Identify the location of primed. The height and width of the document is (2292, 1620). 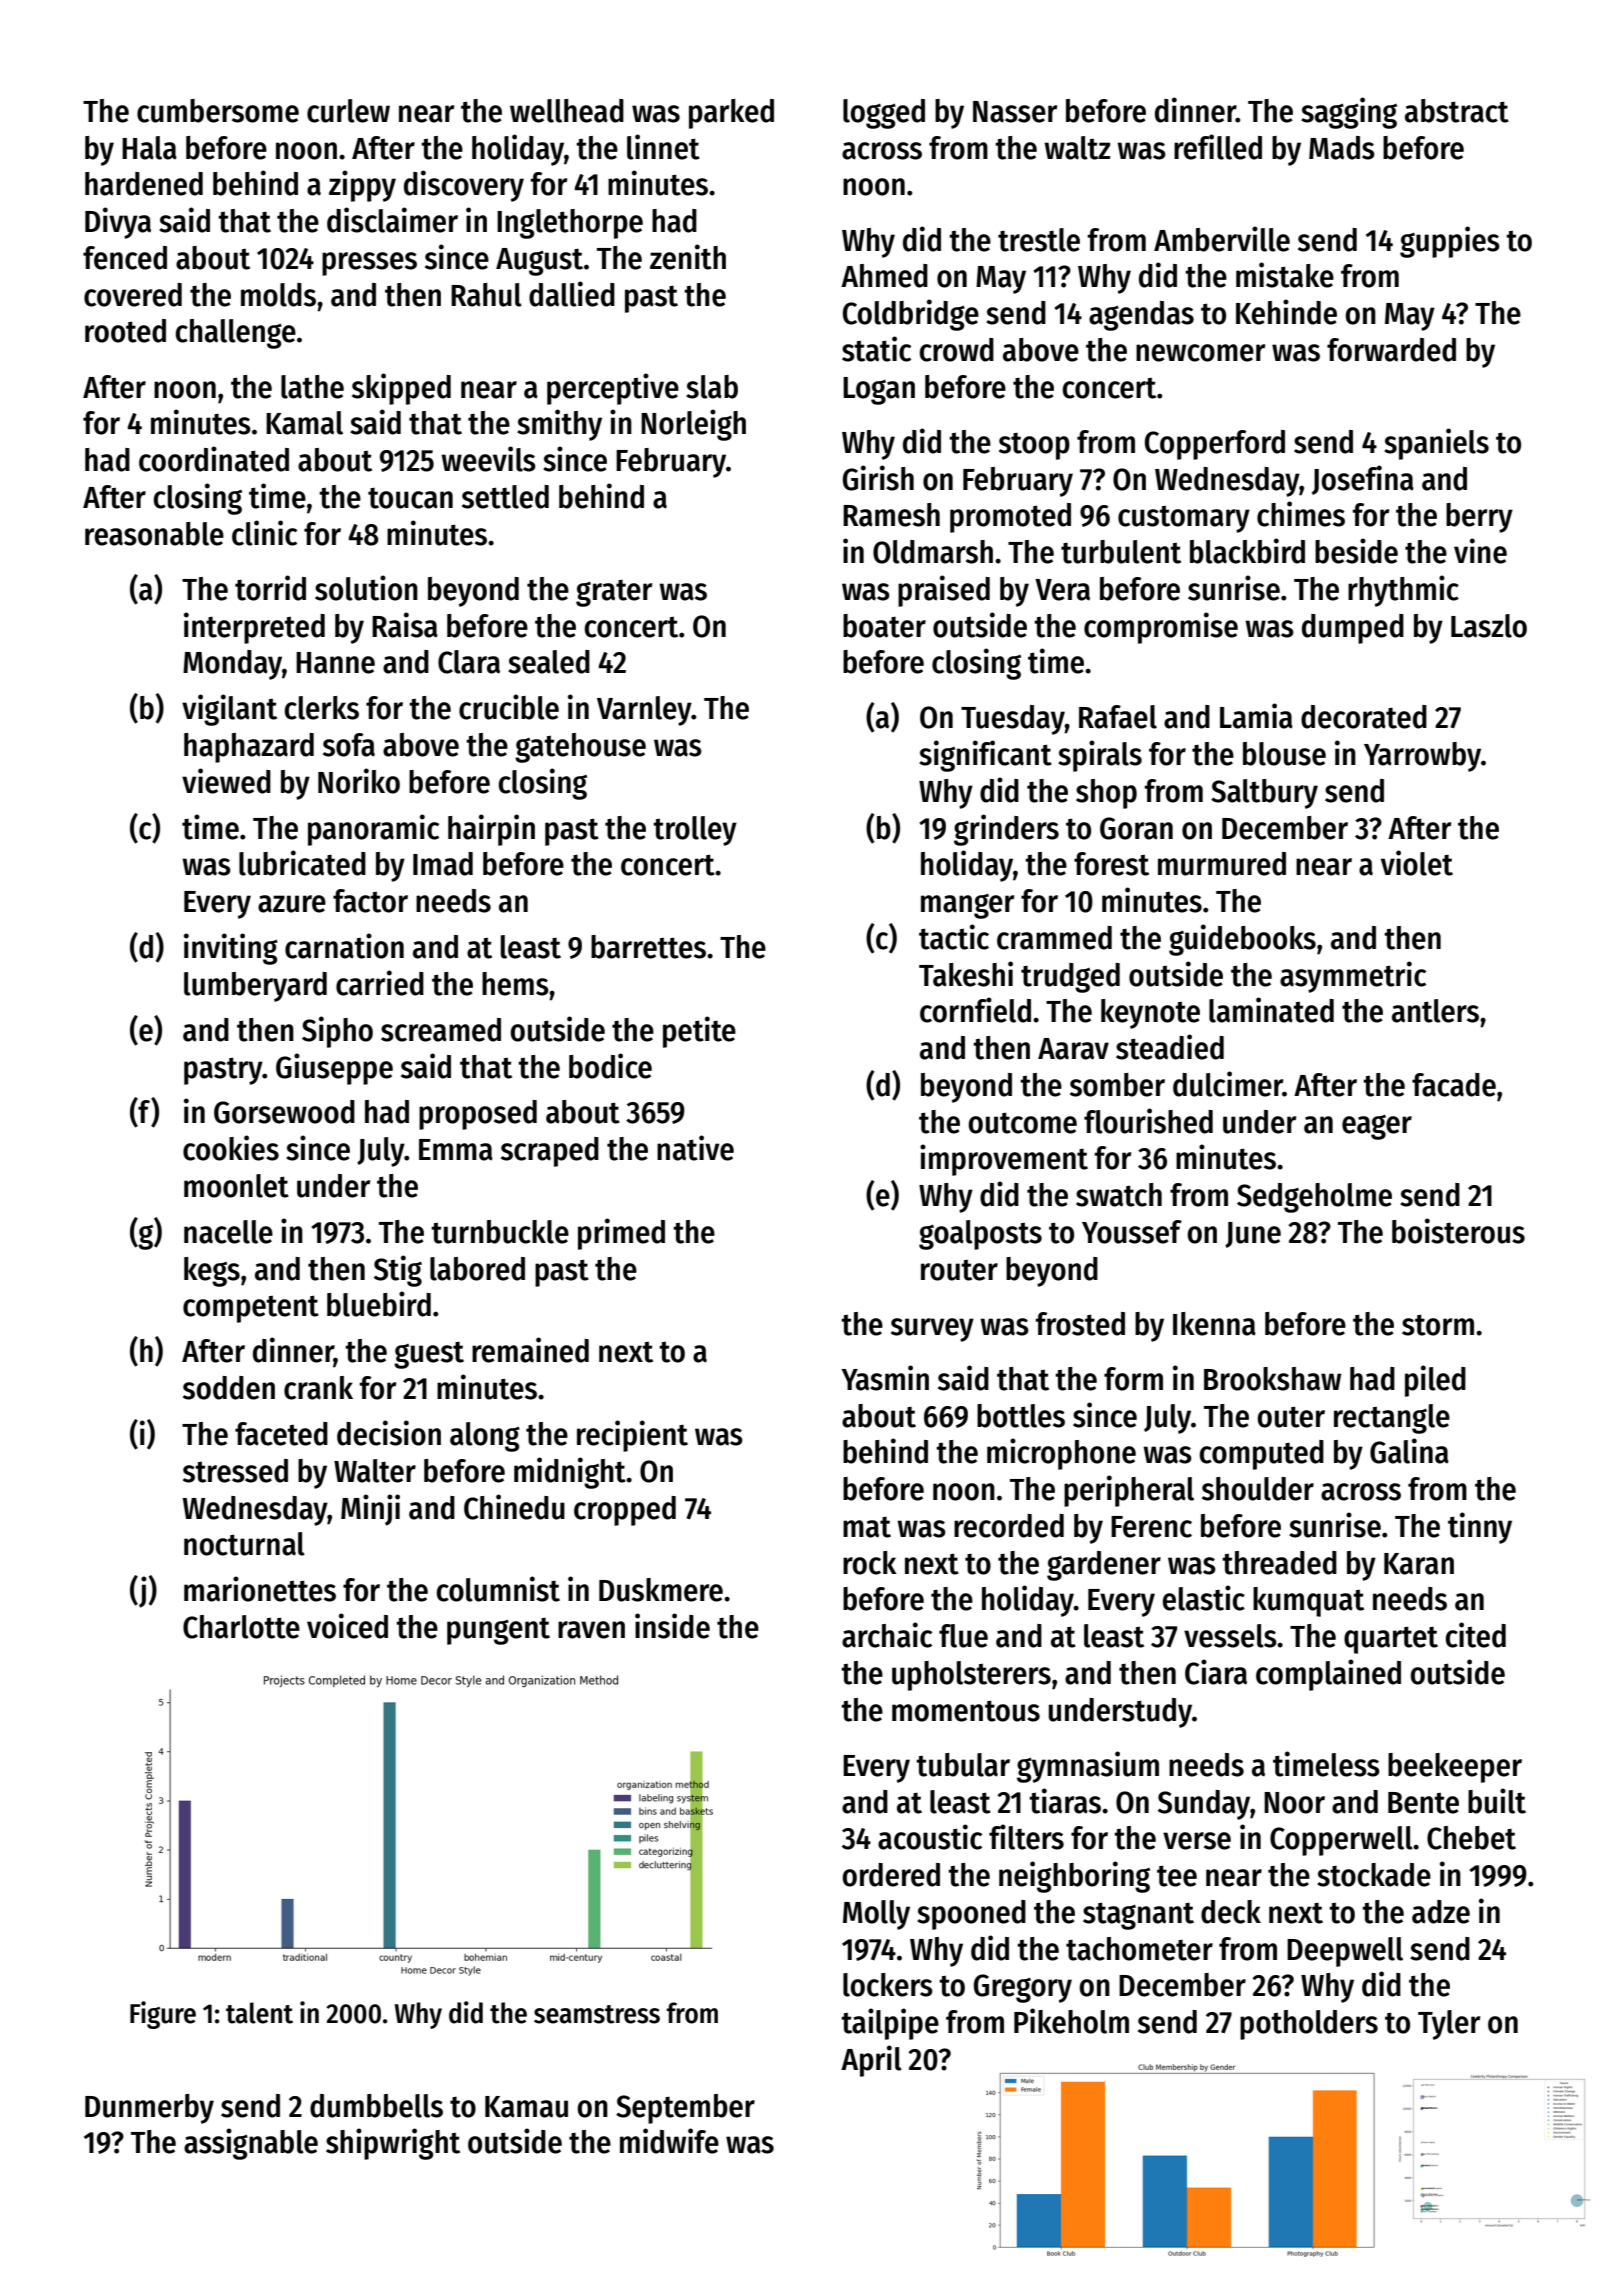
(621, 1234).
